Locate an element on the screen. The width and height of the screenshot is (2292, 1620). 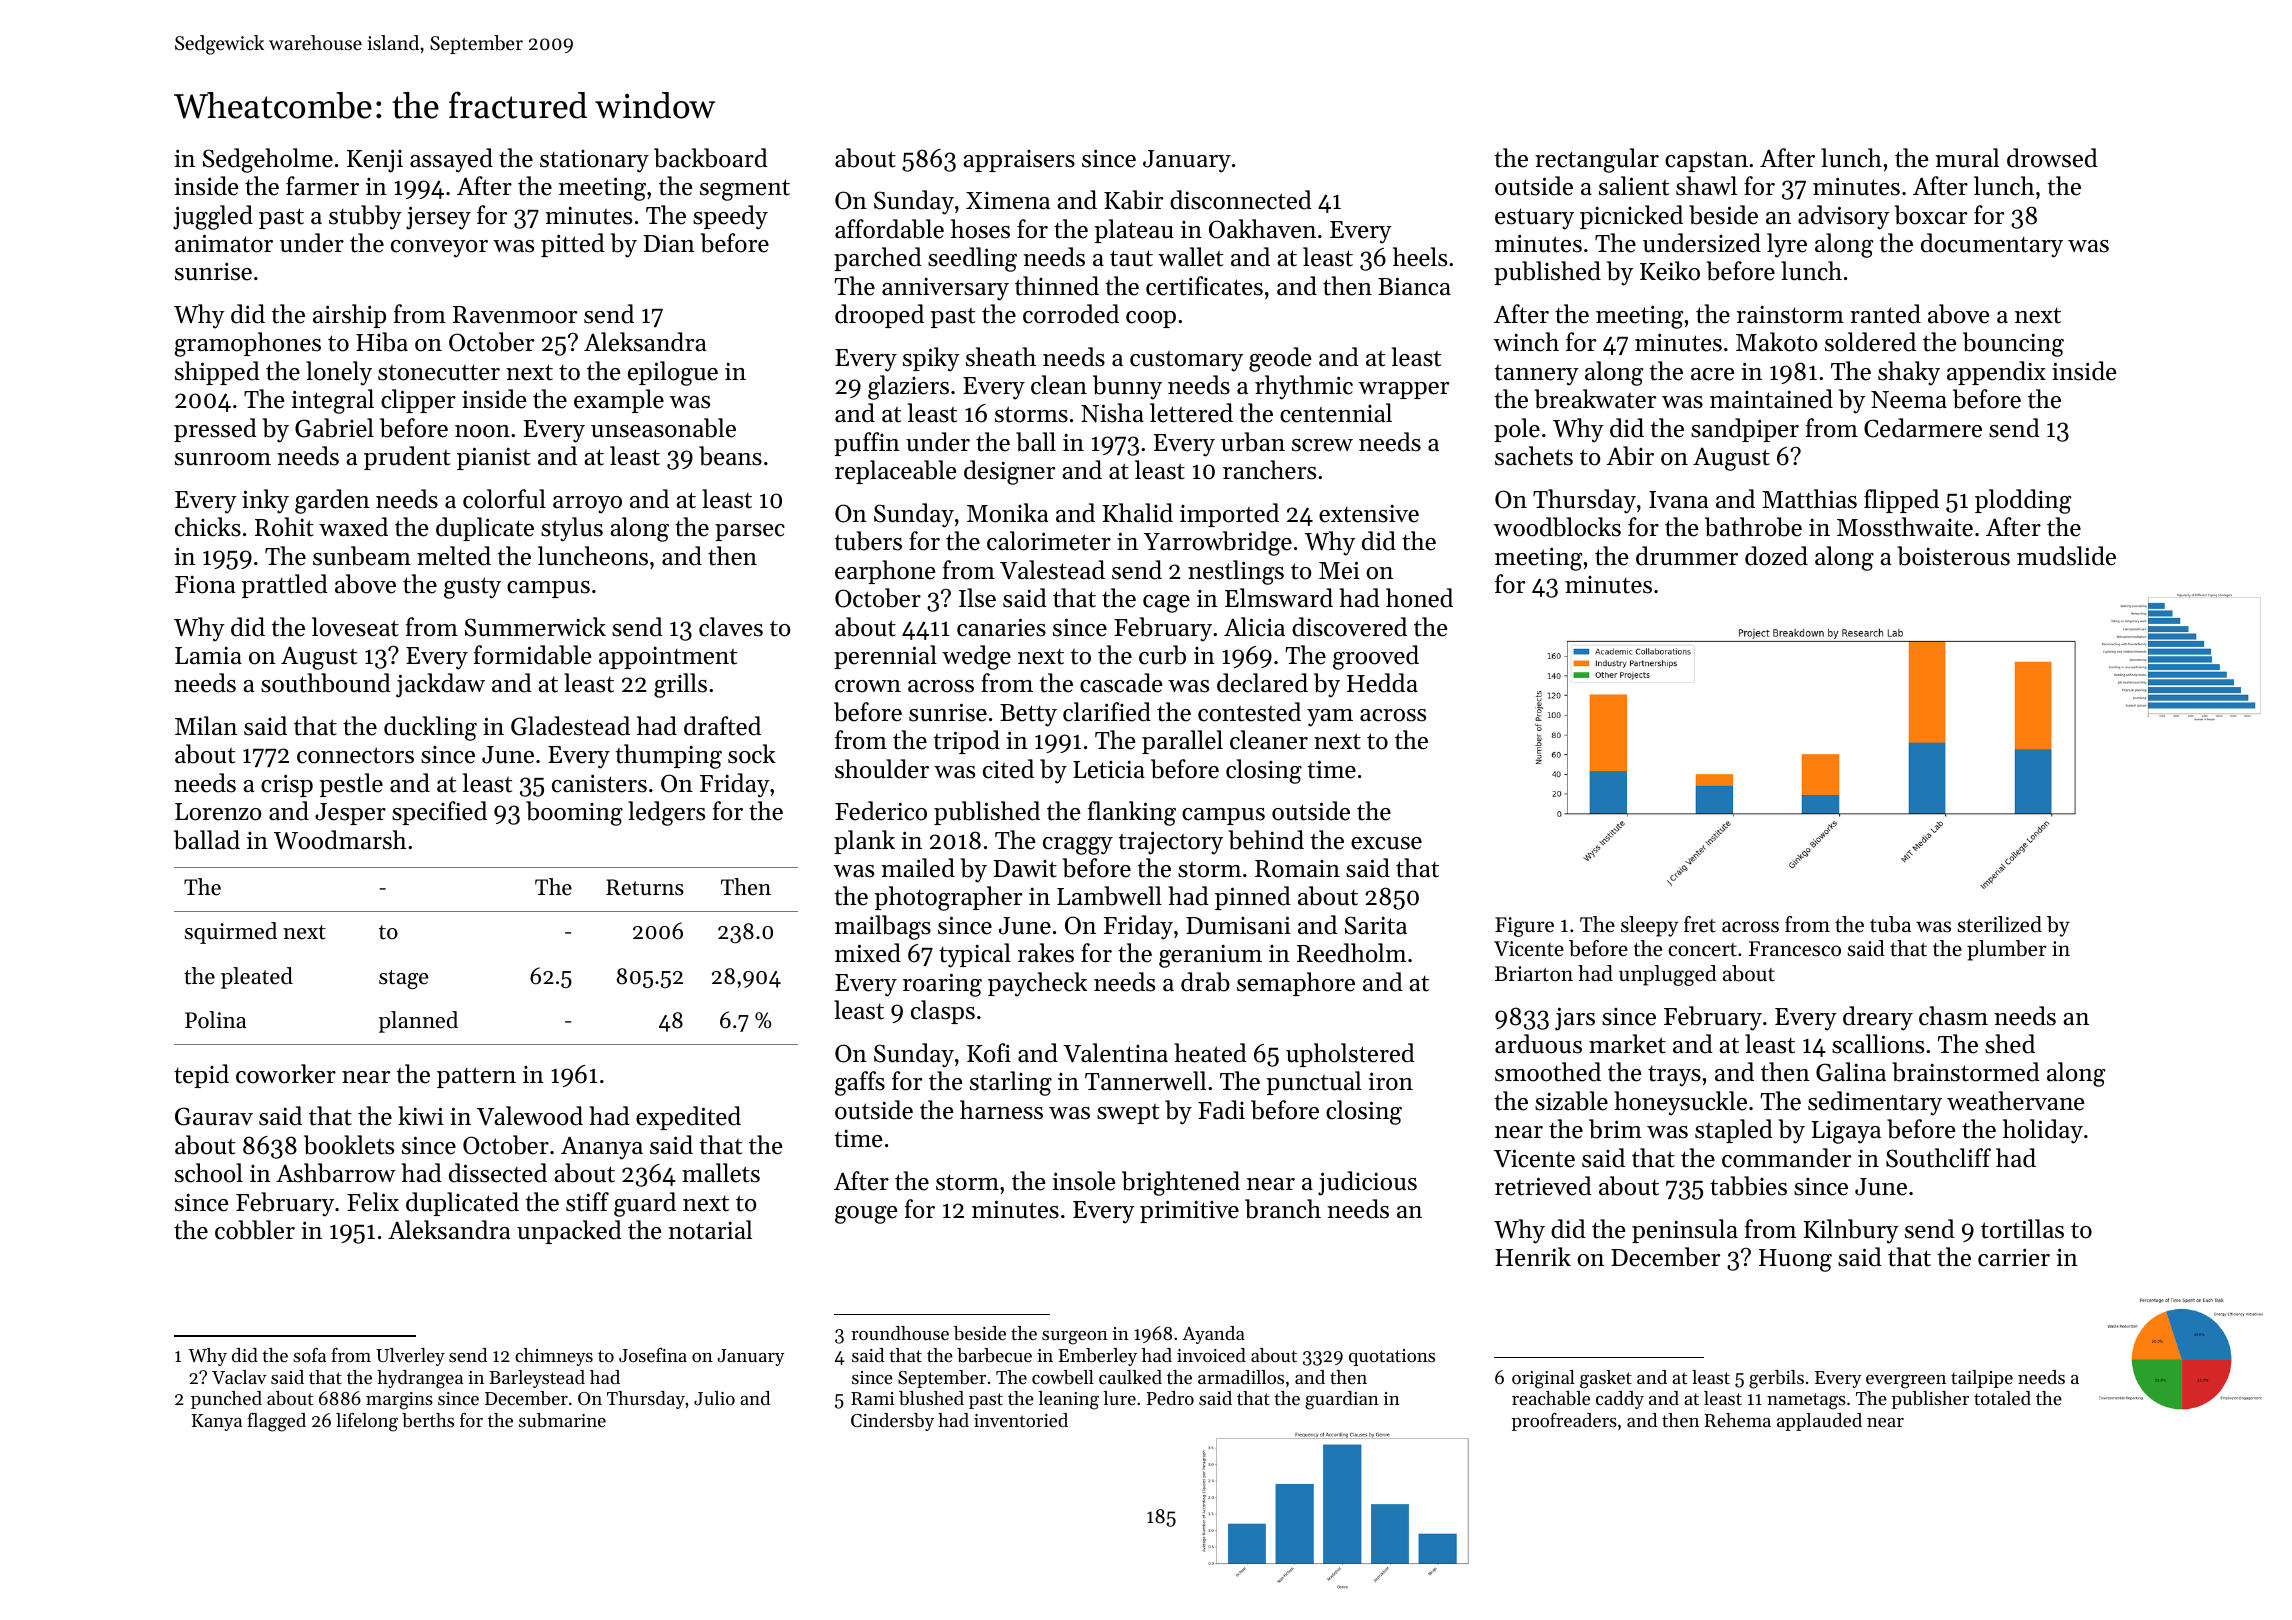
Sedgeholme is located at coordinates (268, 160).
